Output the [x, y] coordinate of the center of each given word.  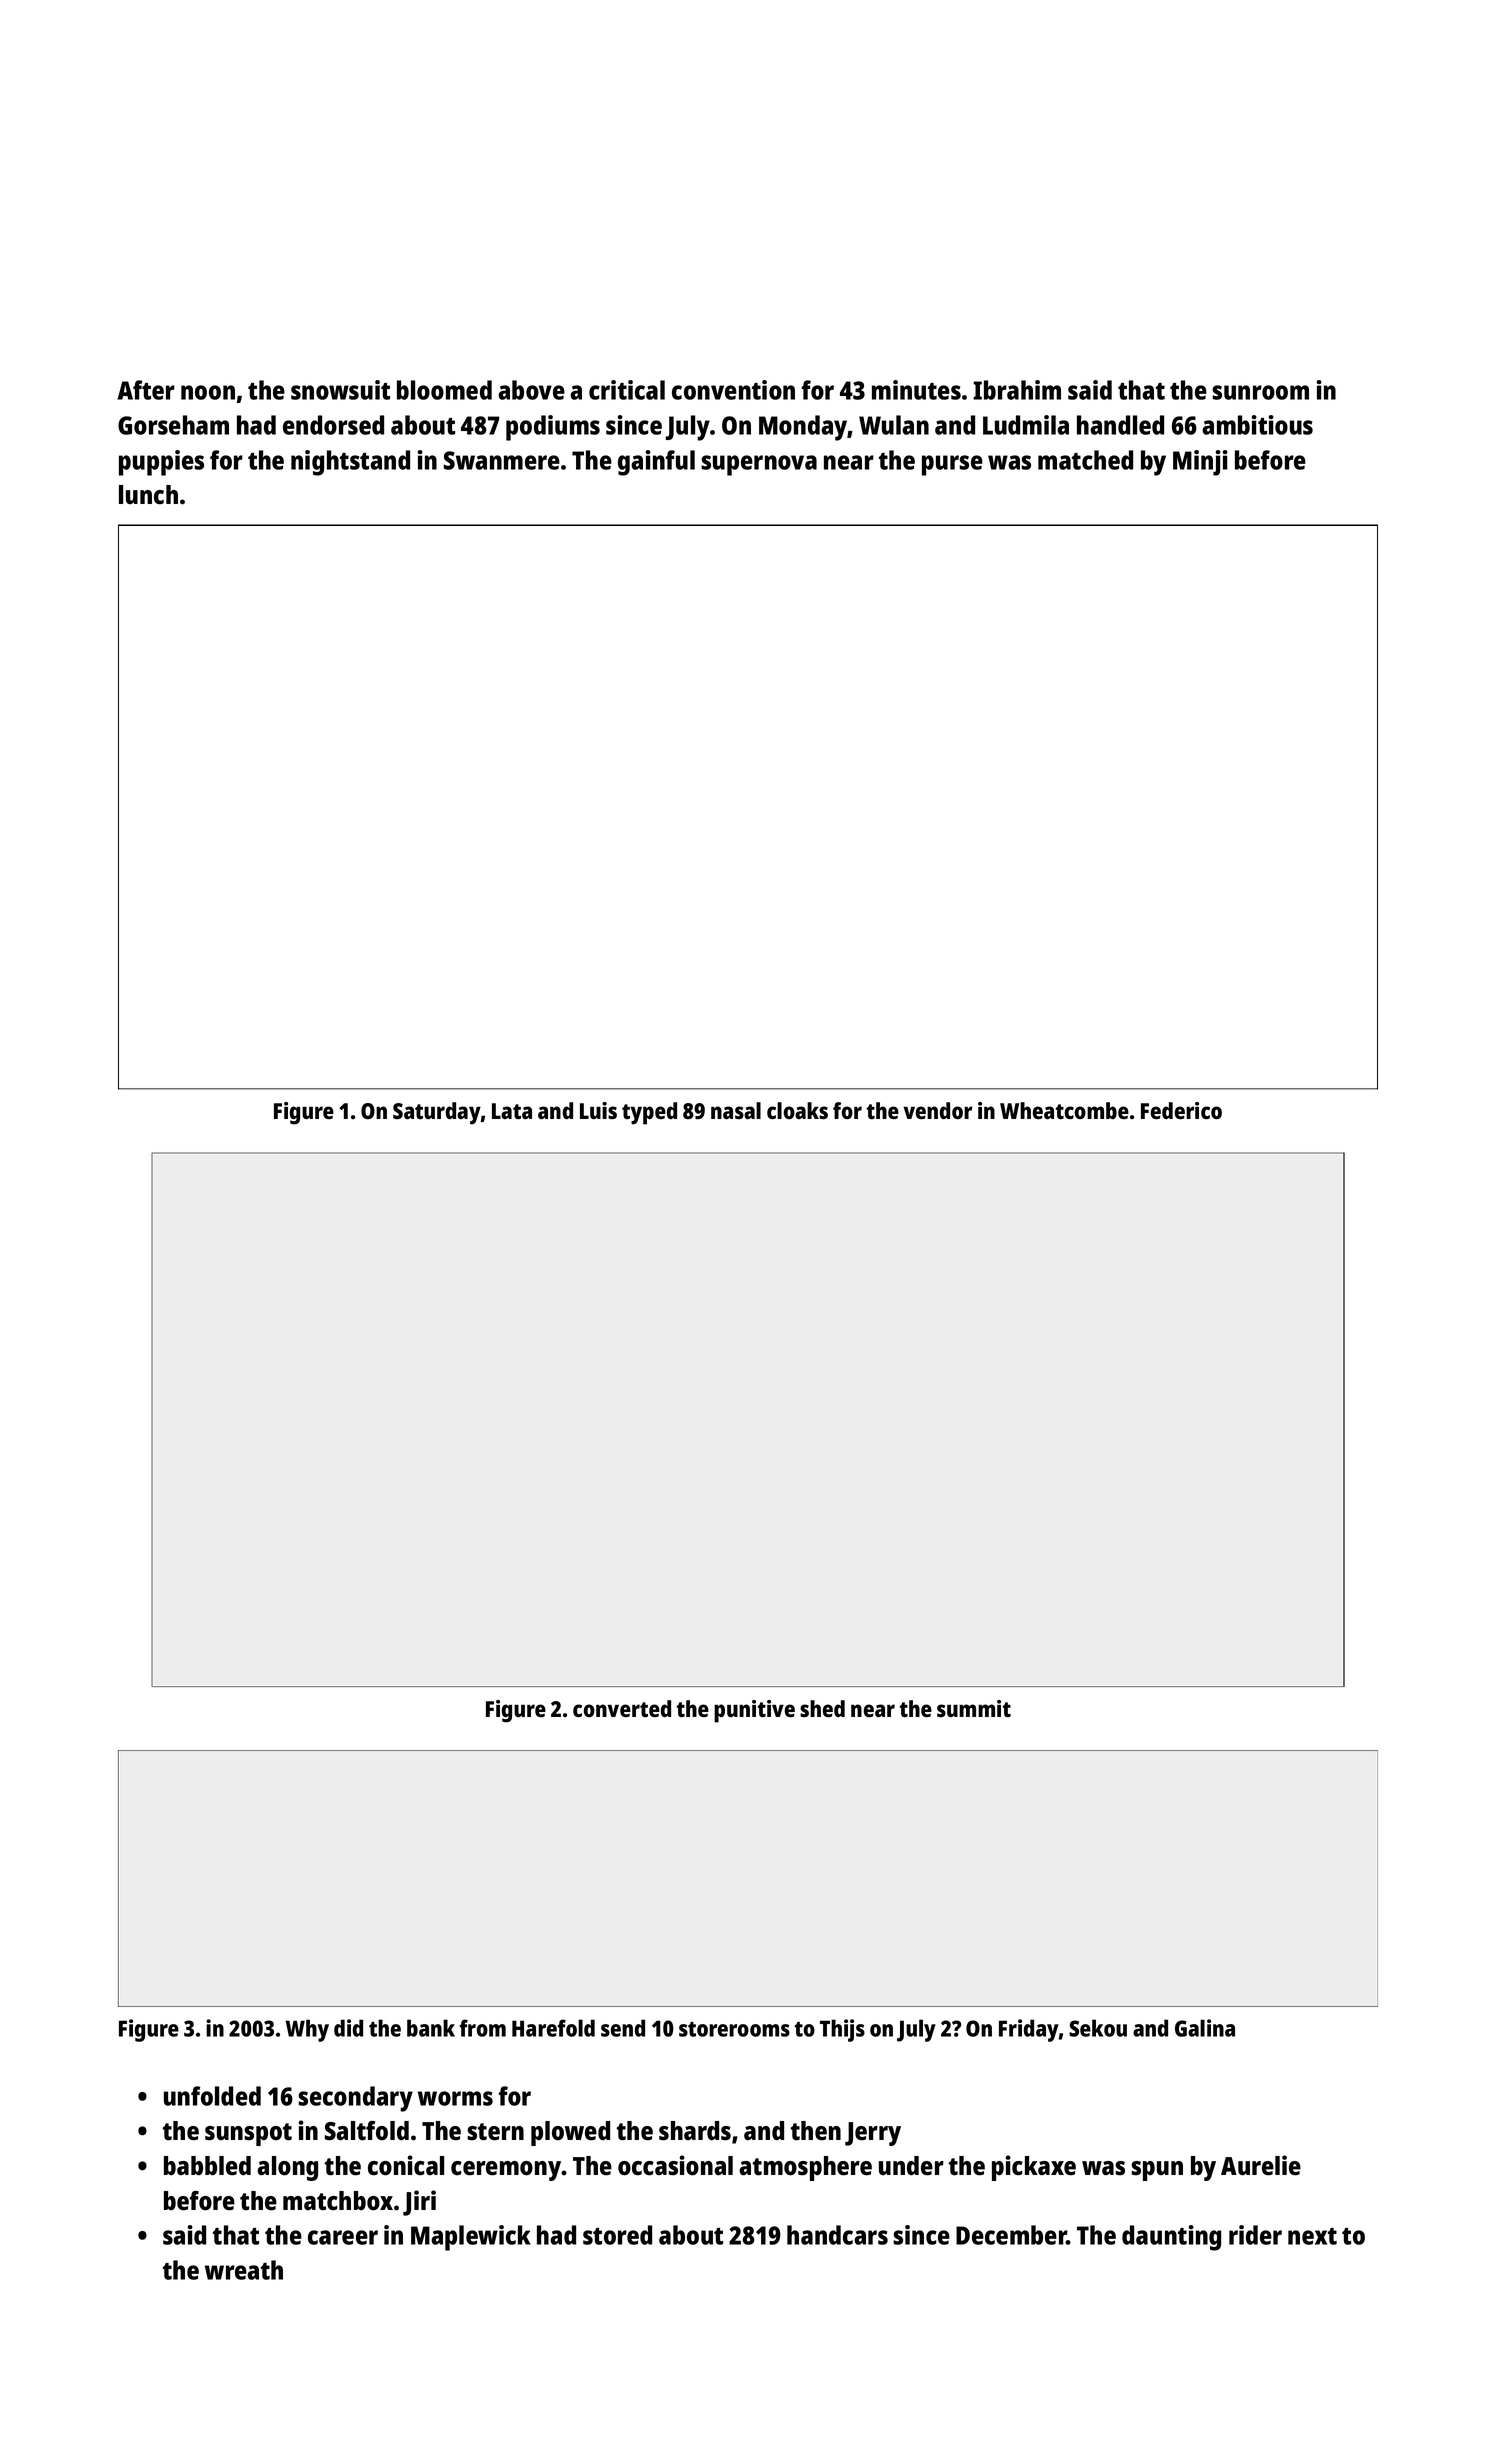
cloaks [797, 1110]
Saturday [437, 1113]
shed [822, 1708]
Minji [1200, 463]
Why [307, 2030]
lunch [148, 495]
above [531, 390]
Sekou [1098, 2028]
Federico [1181, 1110]
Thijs [842, 2030]
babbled [207, 2166]
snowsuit [340, 390]
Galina [1205, 2028]
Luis [598, 1110]
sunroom [1260, 392]
